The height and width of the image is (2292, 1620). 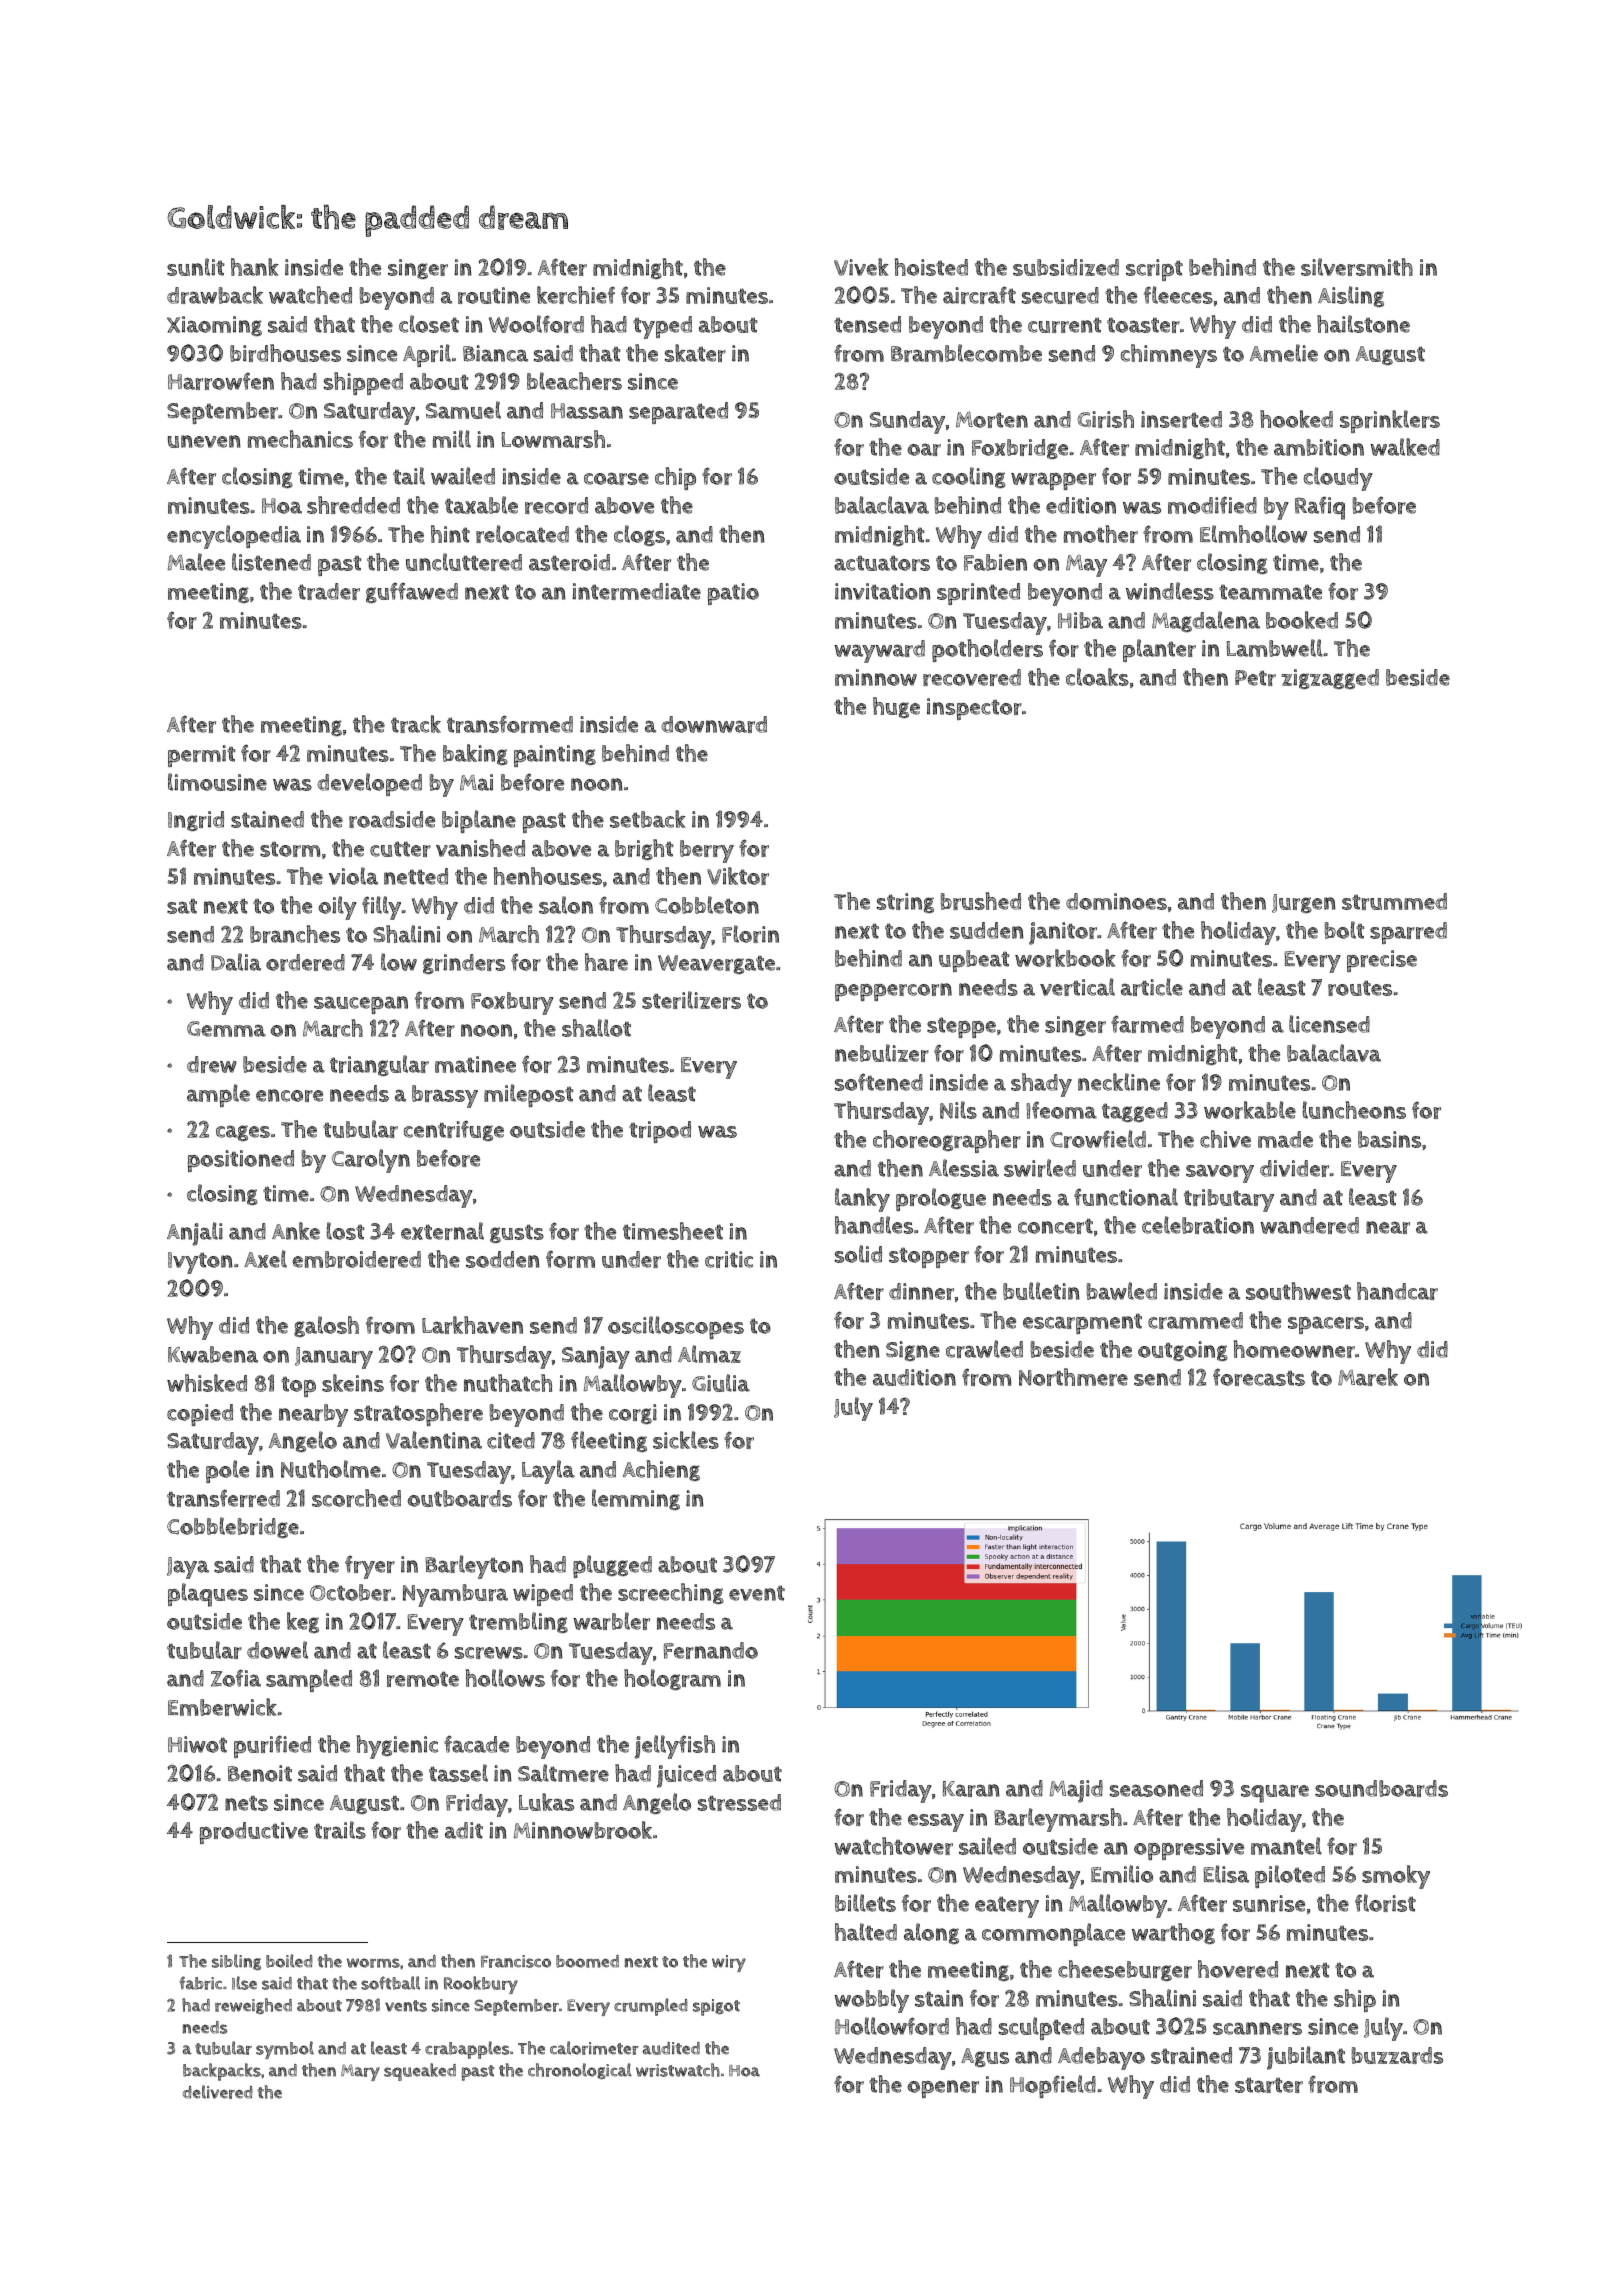 I want to click on boiled, so click(x=289, y=1961).
